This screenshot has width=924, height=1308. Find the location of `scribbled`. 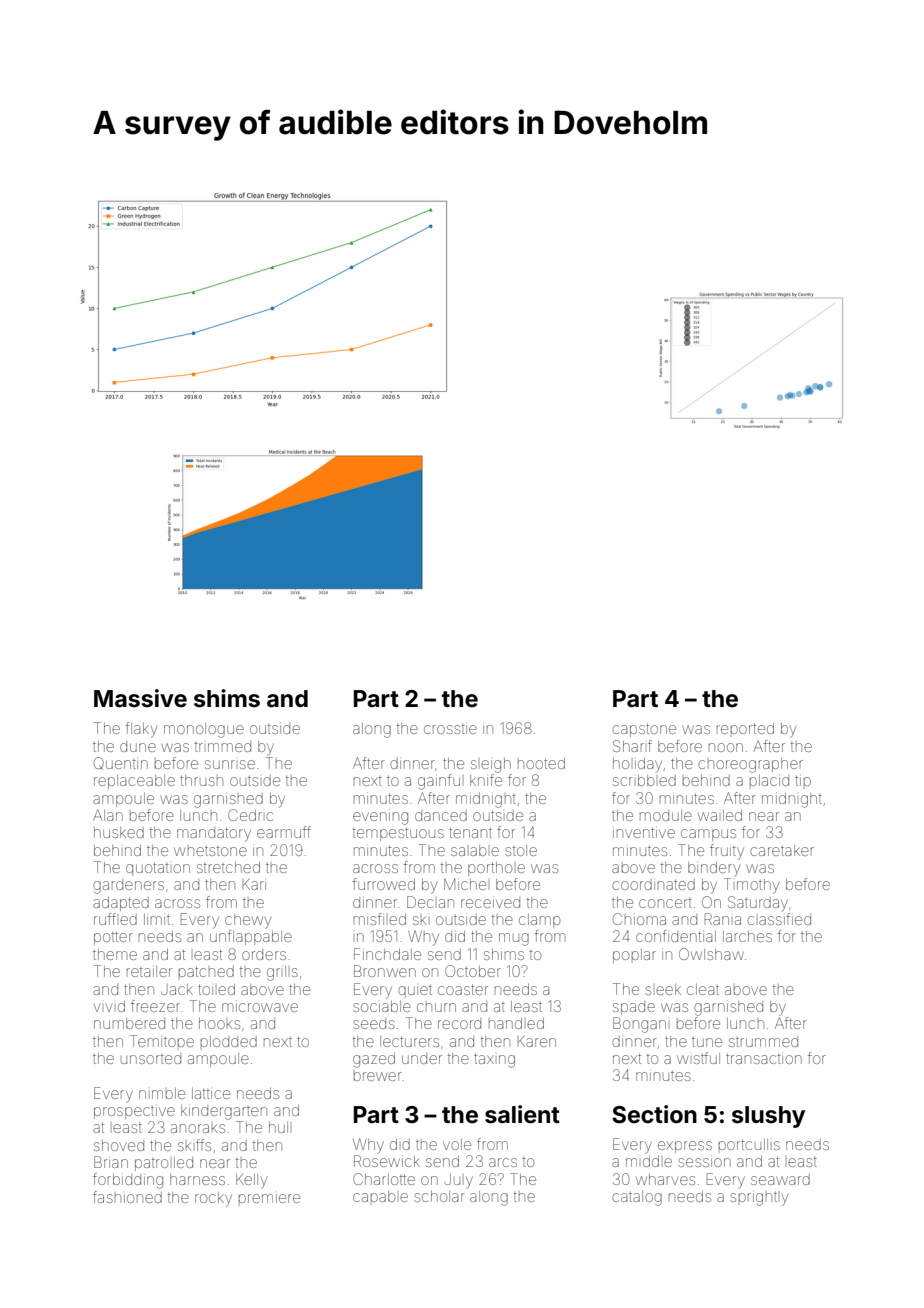

scribbled is located at coordinates (644, 780).
